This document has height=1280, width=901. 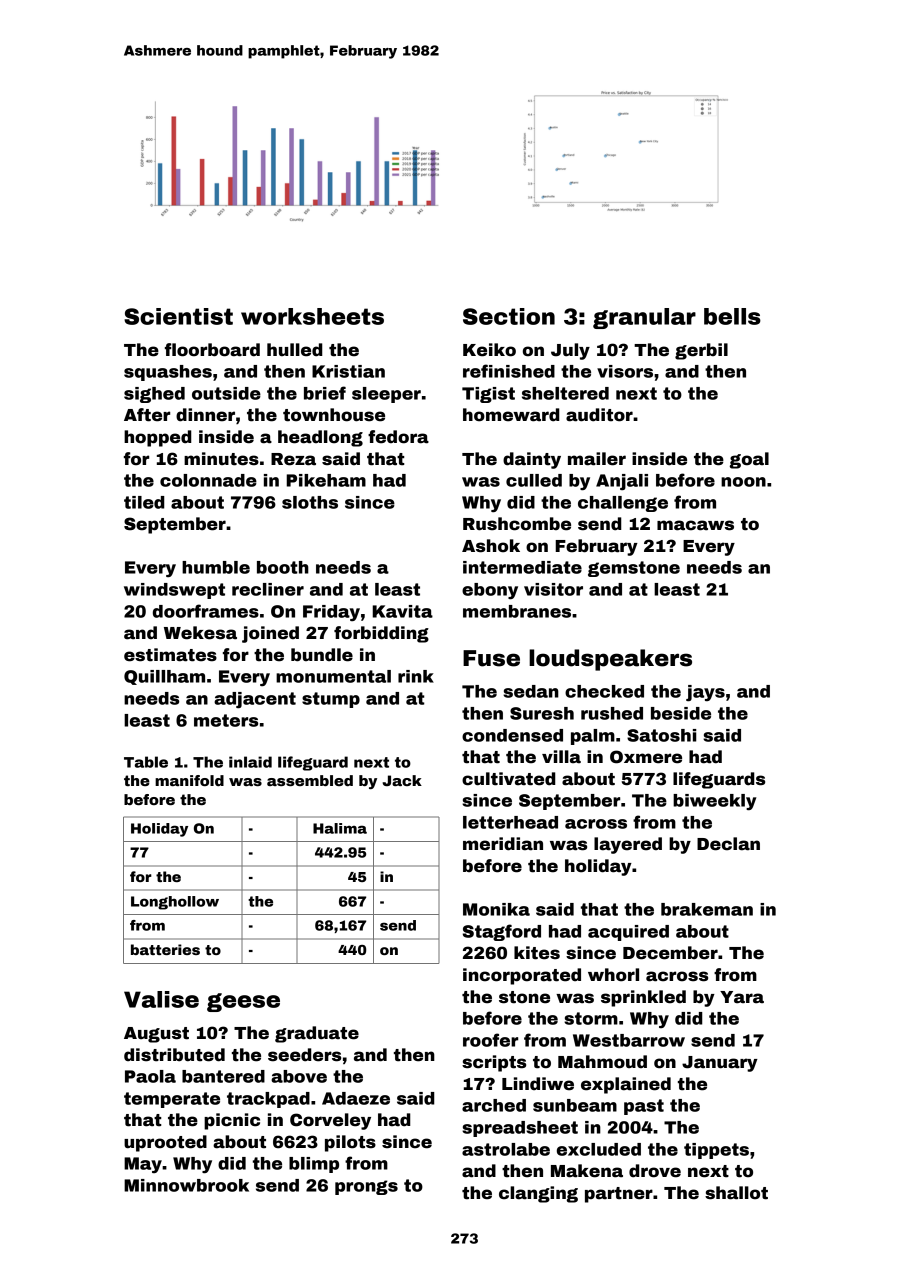 What do you see at coordinates (646, 757) in the document?
I see `Oxmere` at bounding box center [646, 757].
